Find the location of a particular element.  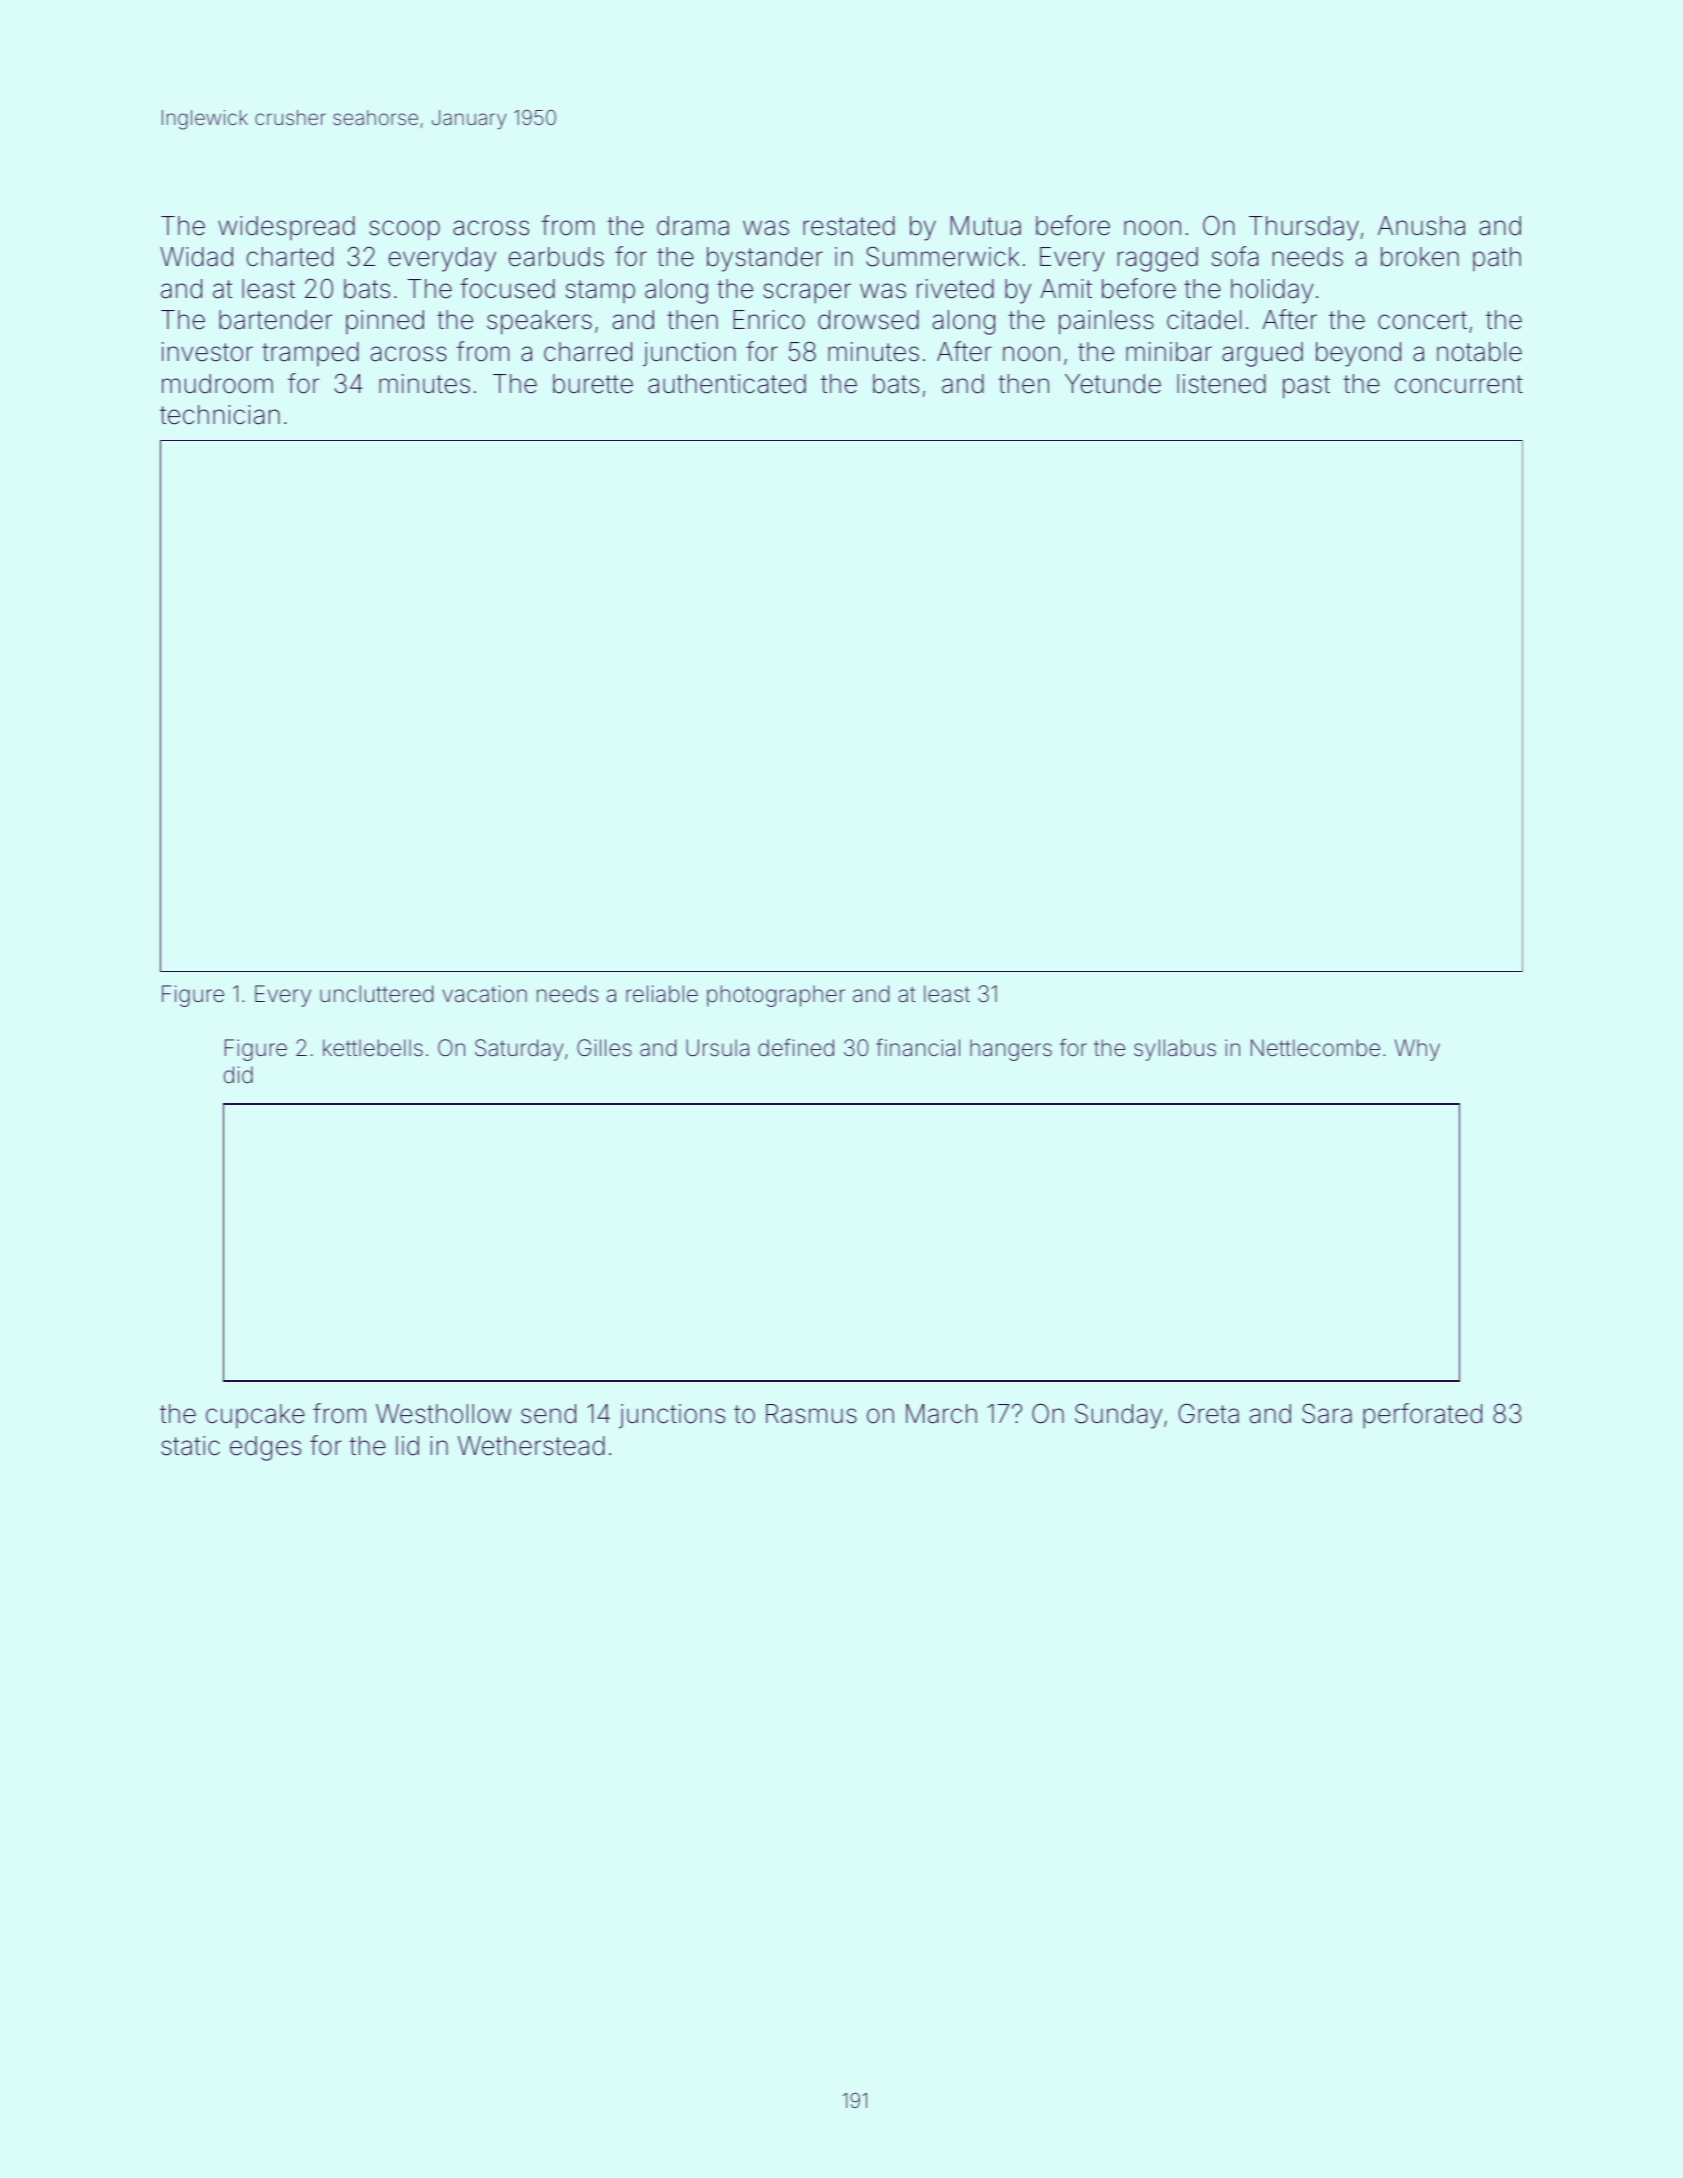

listened is located at coordinates (1221, 384).
